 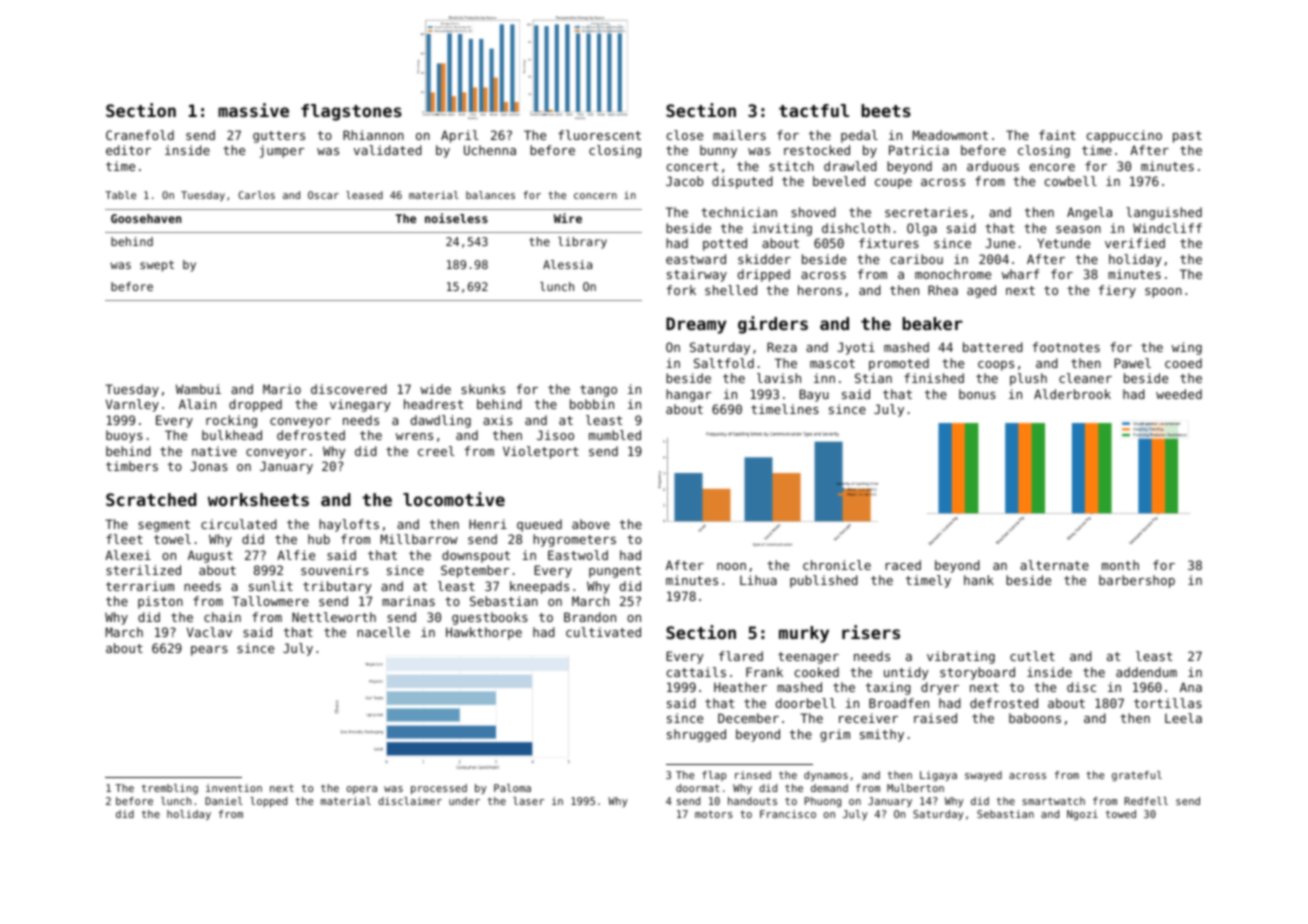 What do you see at coordinates (1052, 167) in the image?
I see `encore` at bounding box center [1052, 167].
